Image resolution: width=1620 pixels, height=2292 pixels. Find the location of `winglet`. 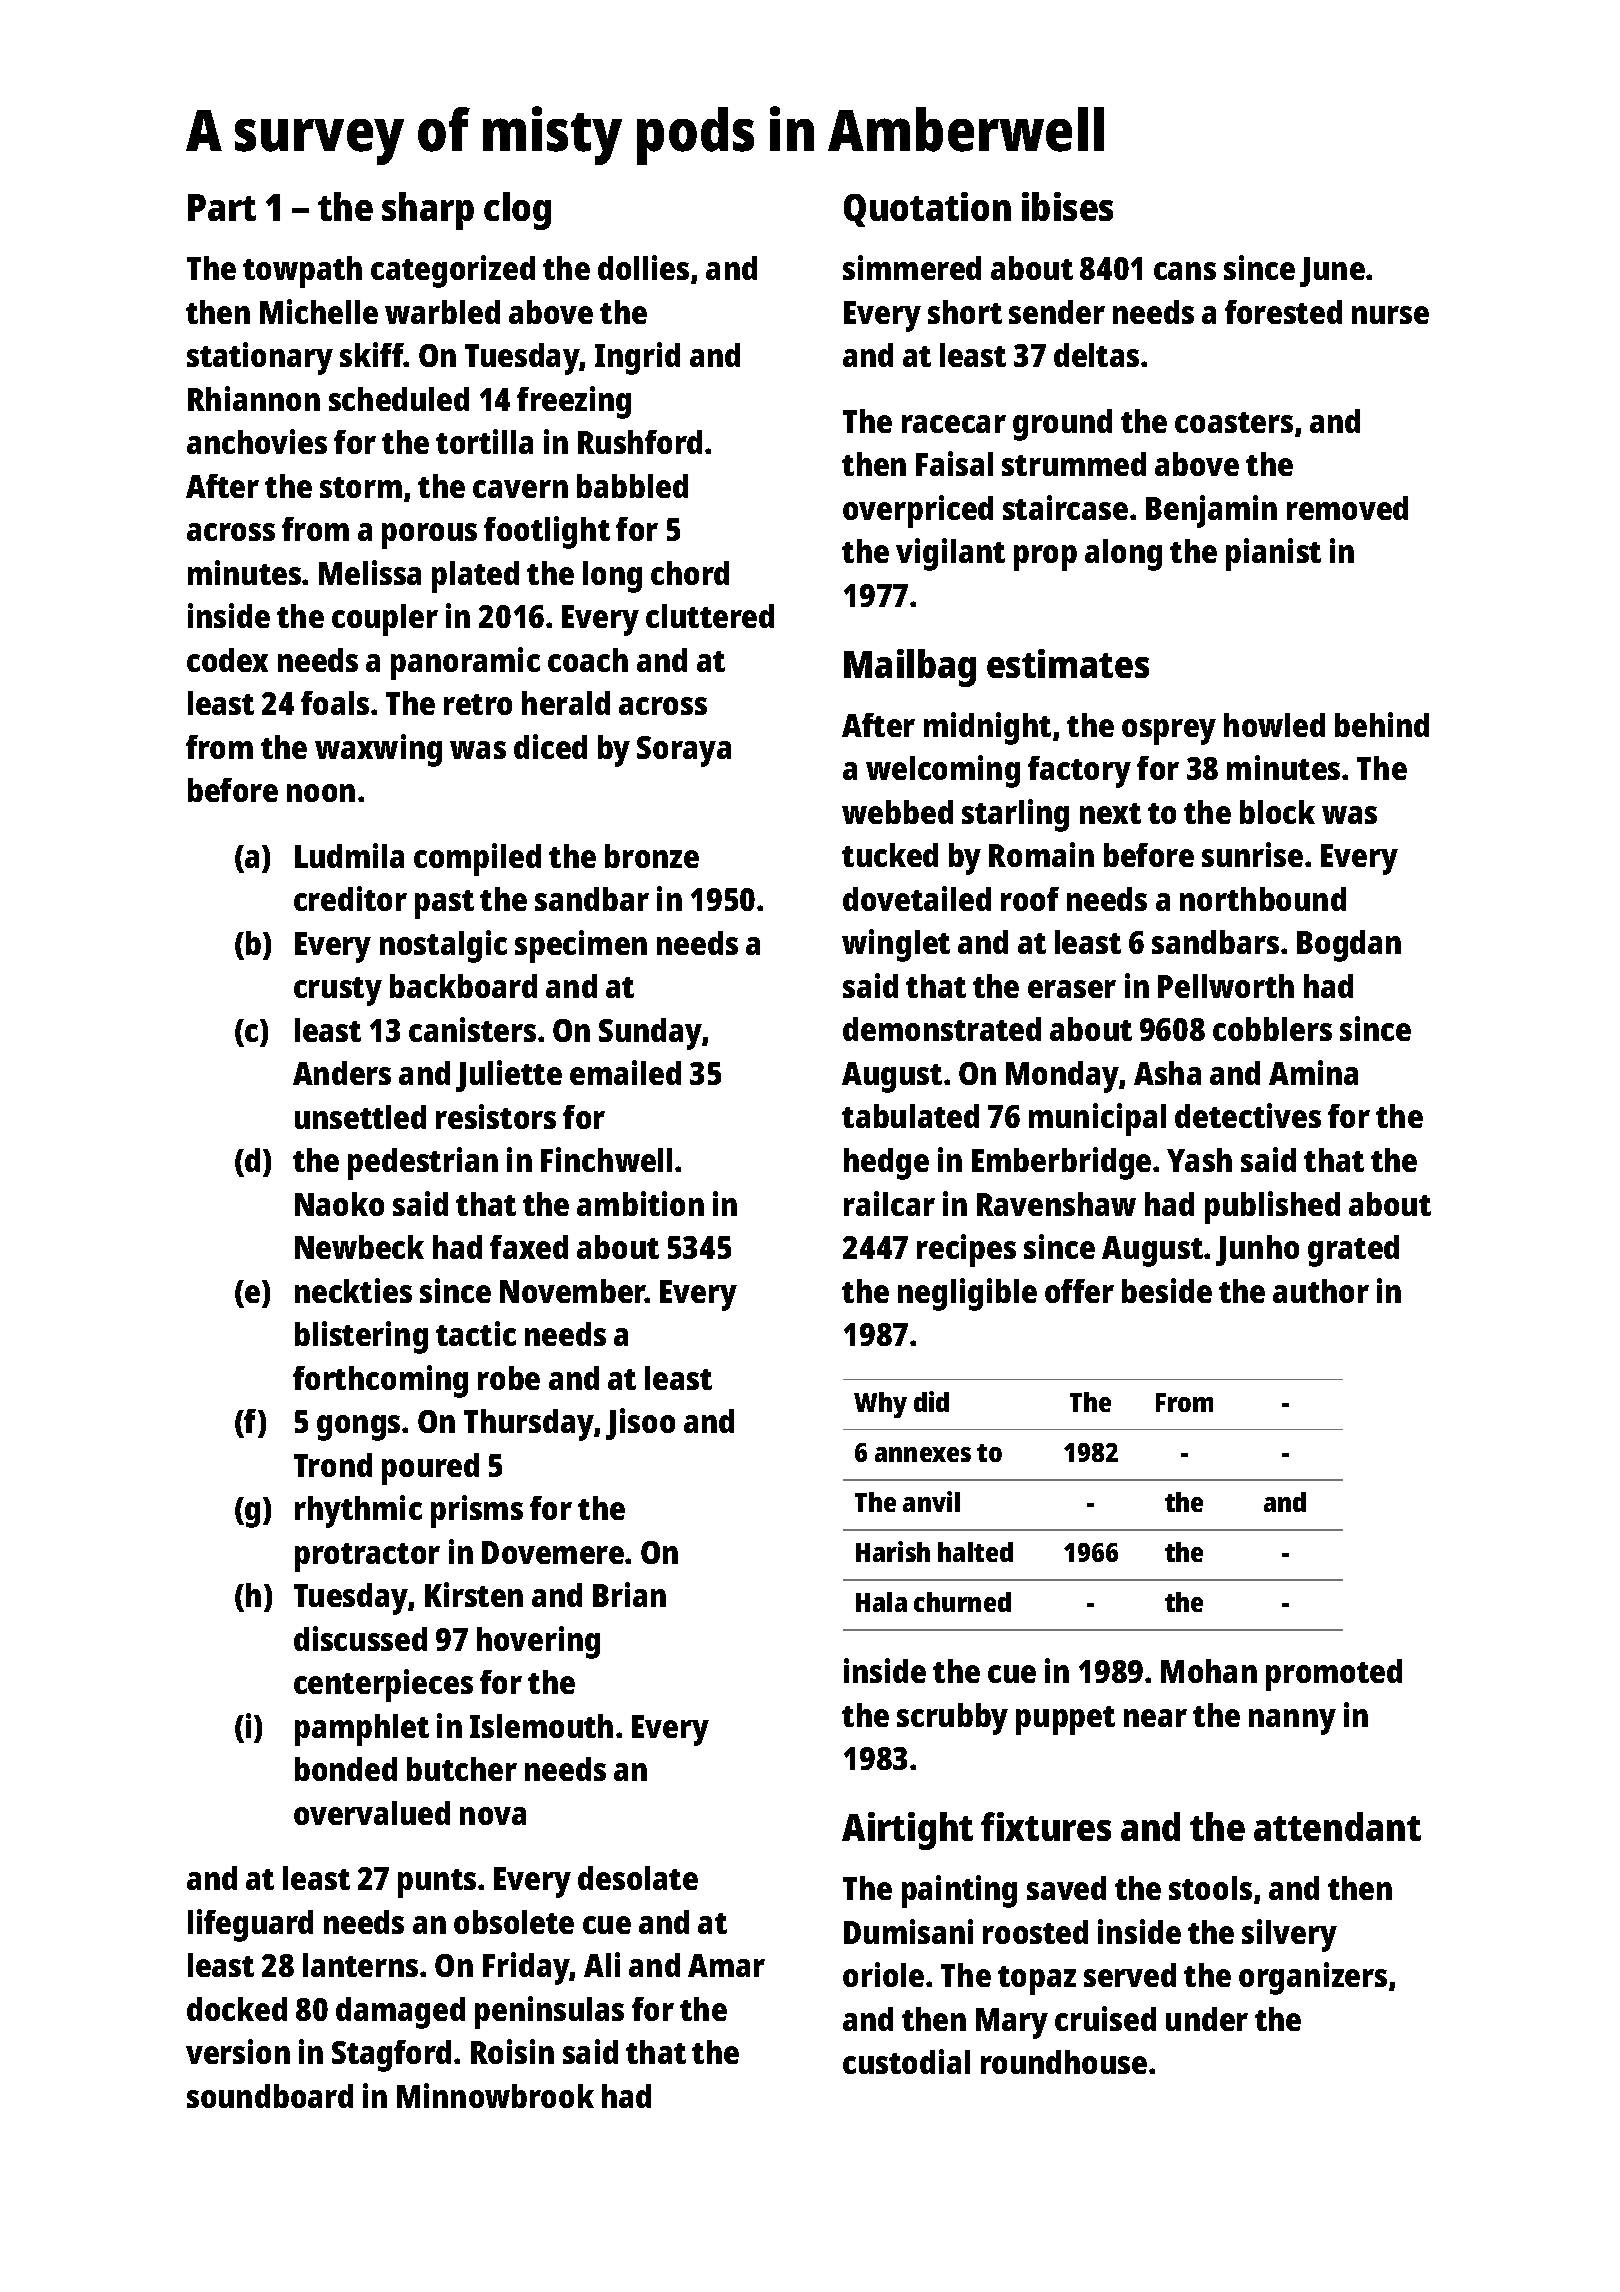

winglet is located at coordinates (896, 945).
